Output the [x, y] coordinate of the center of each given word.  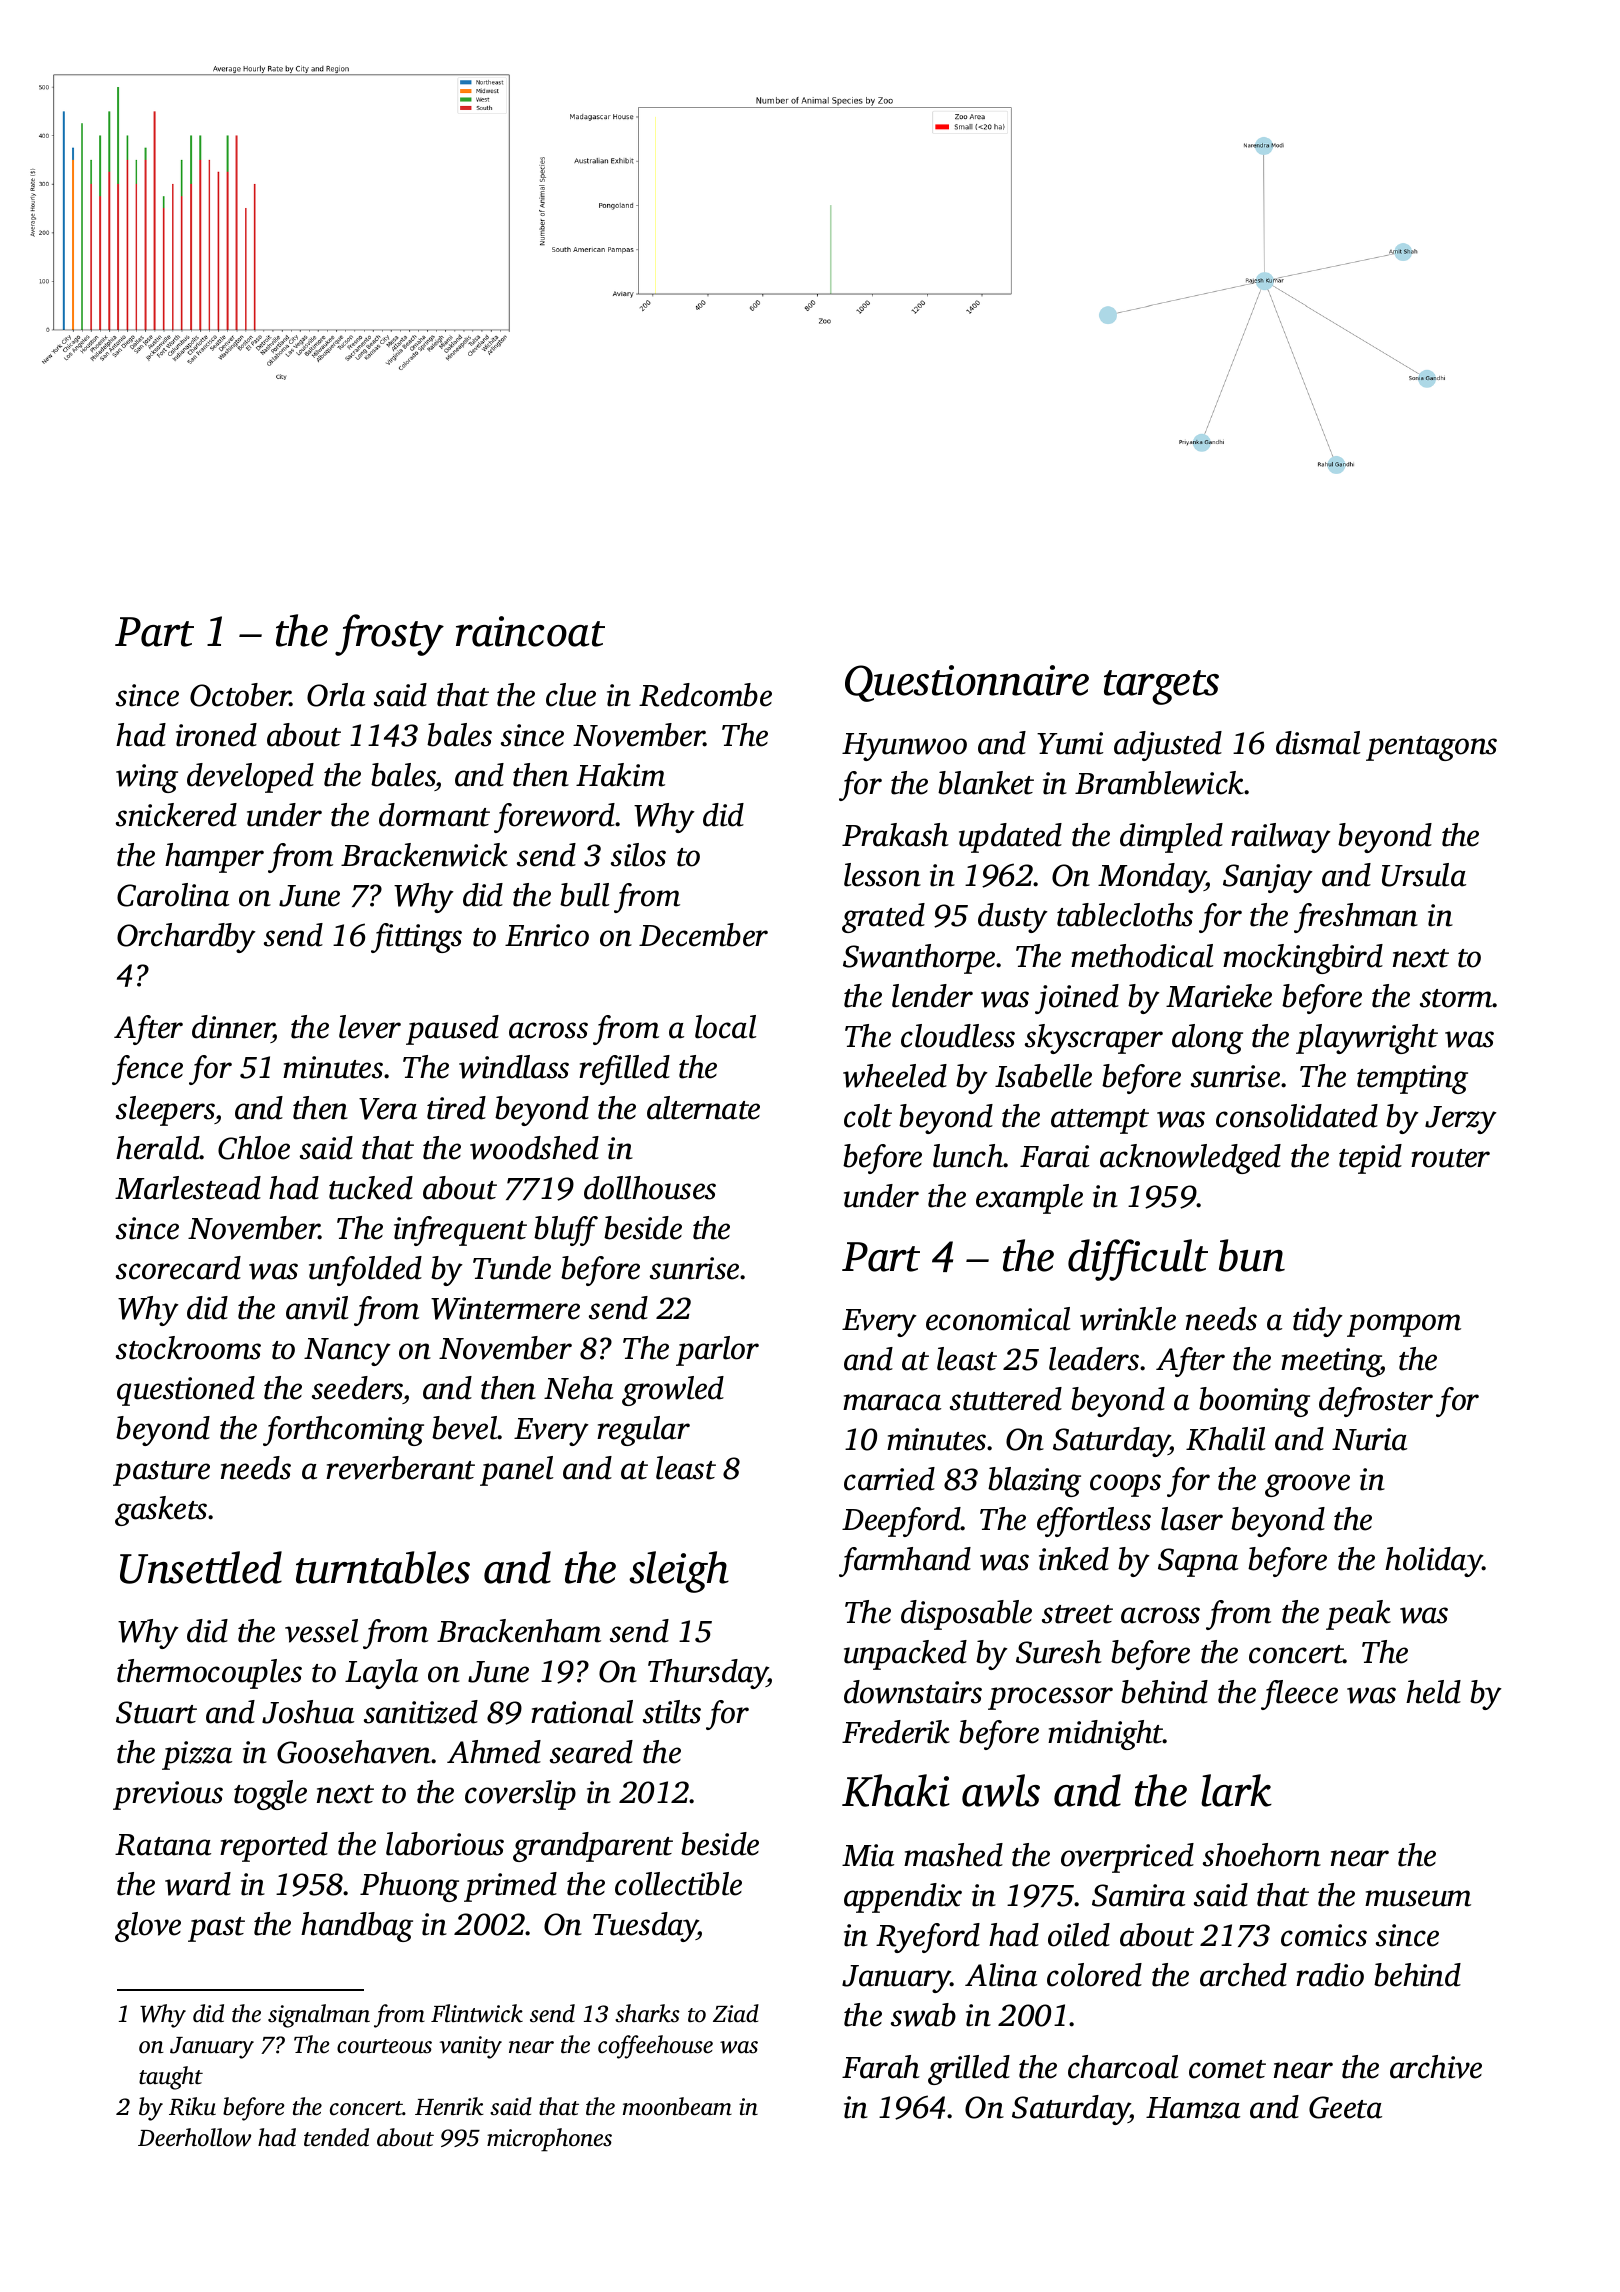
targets [1161, 687]
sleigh [679, 1572]
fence [147, 1070]
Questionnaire [967, 683]
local [725, 1027]
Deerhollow [194, 2137]
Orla [336, 695]
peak [1358, 1615]
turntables [383, 1567]
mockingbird [1303, 959]
